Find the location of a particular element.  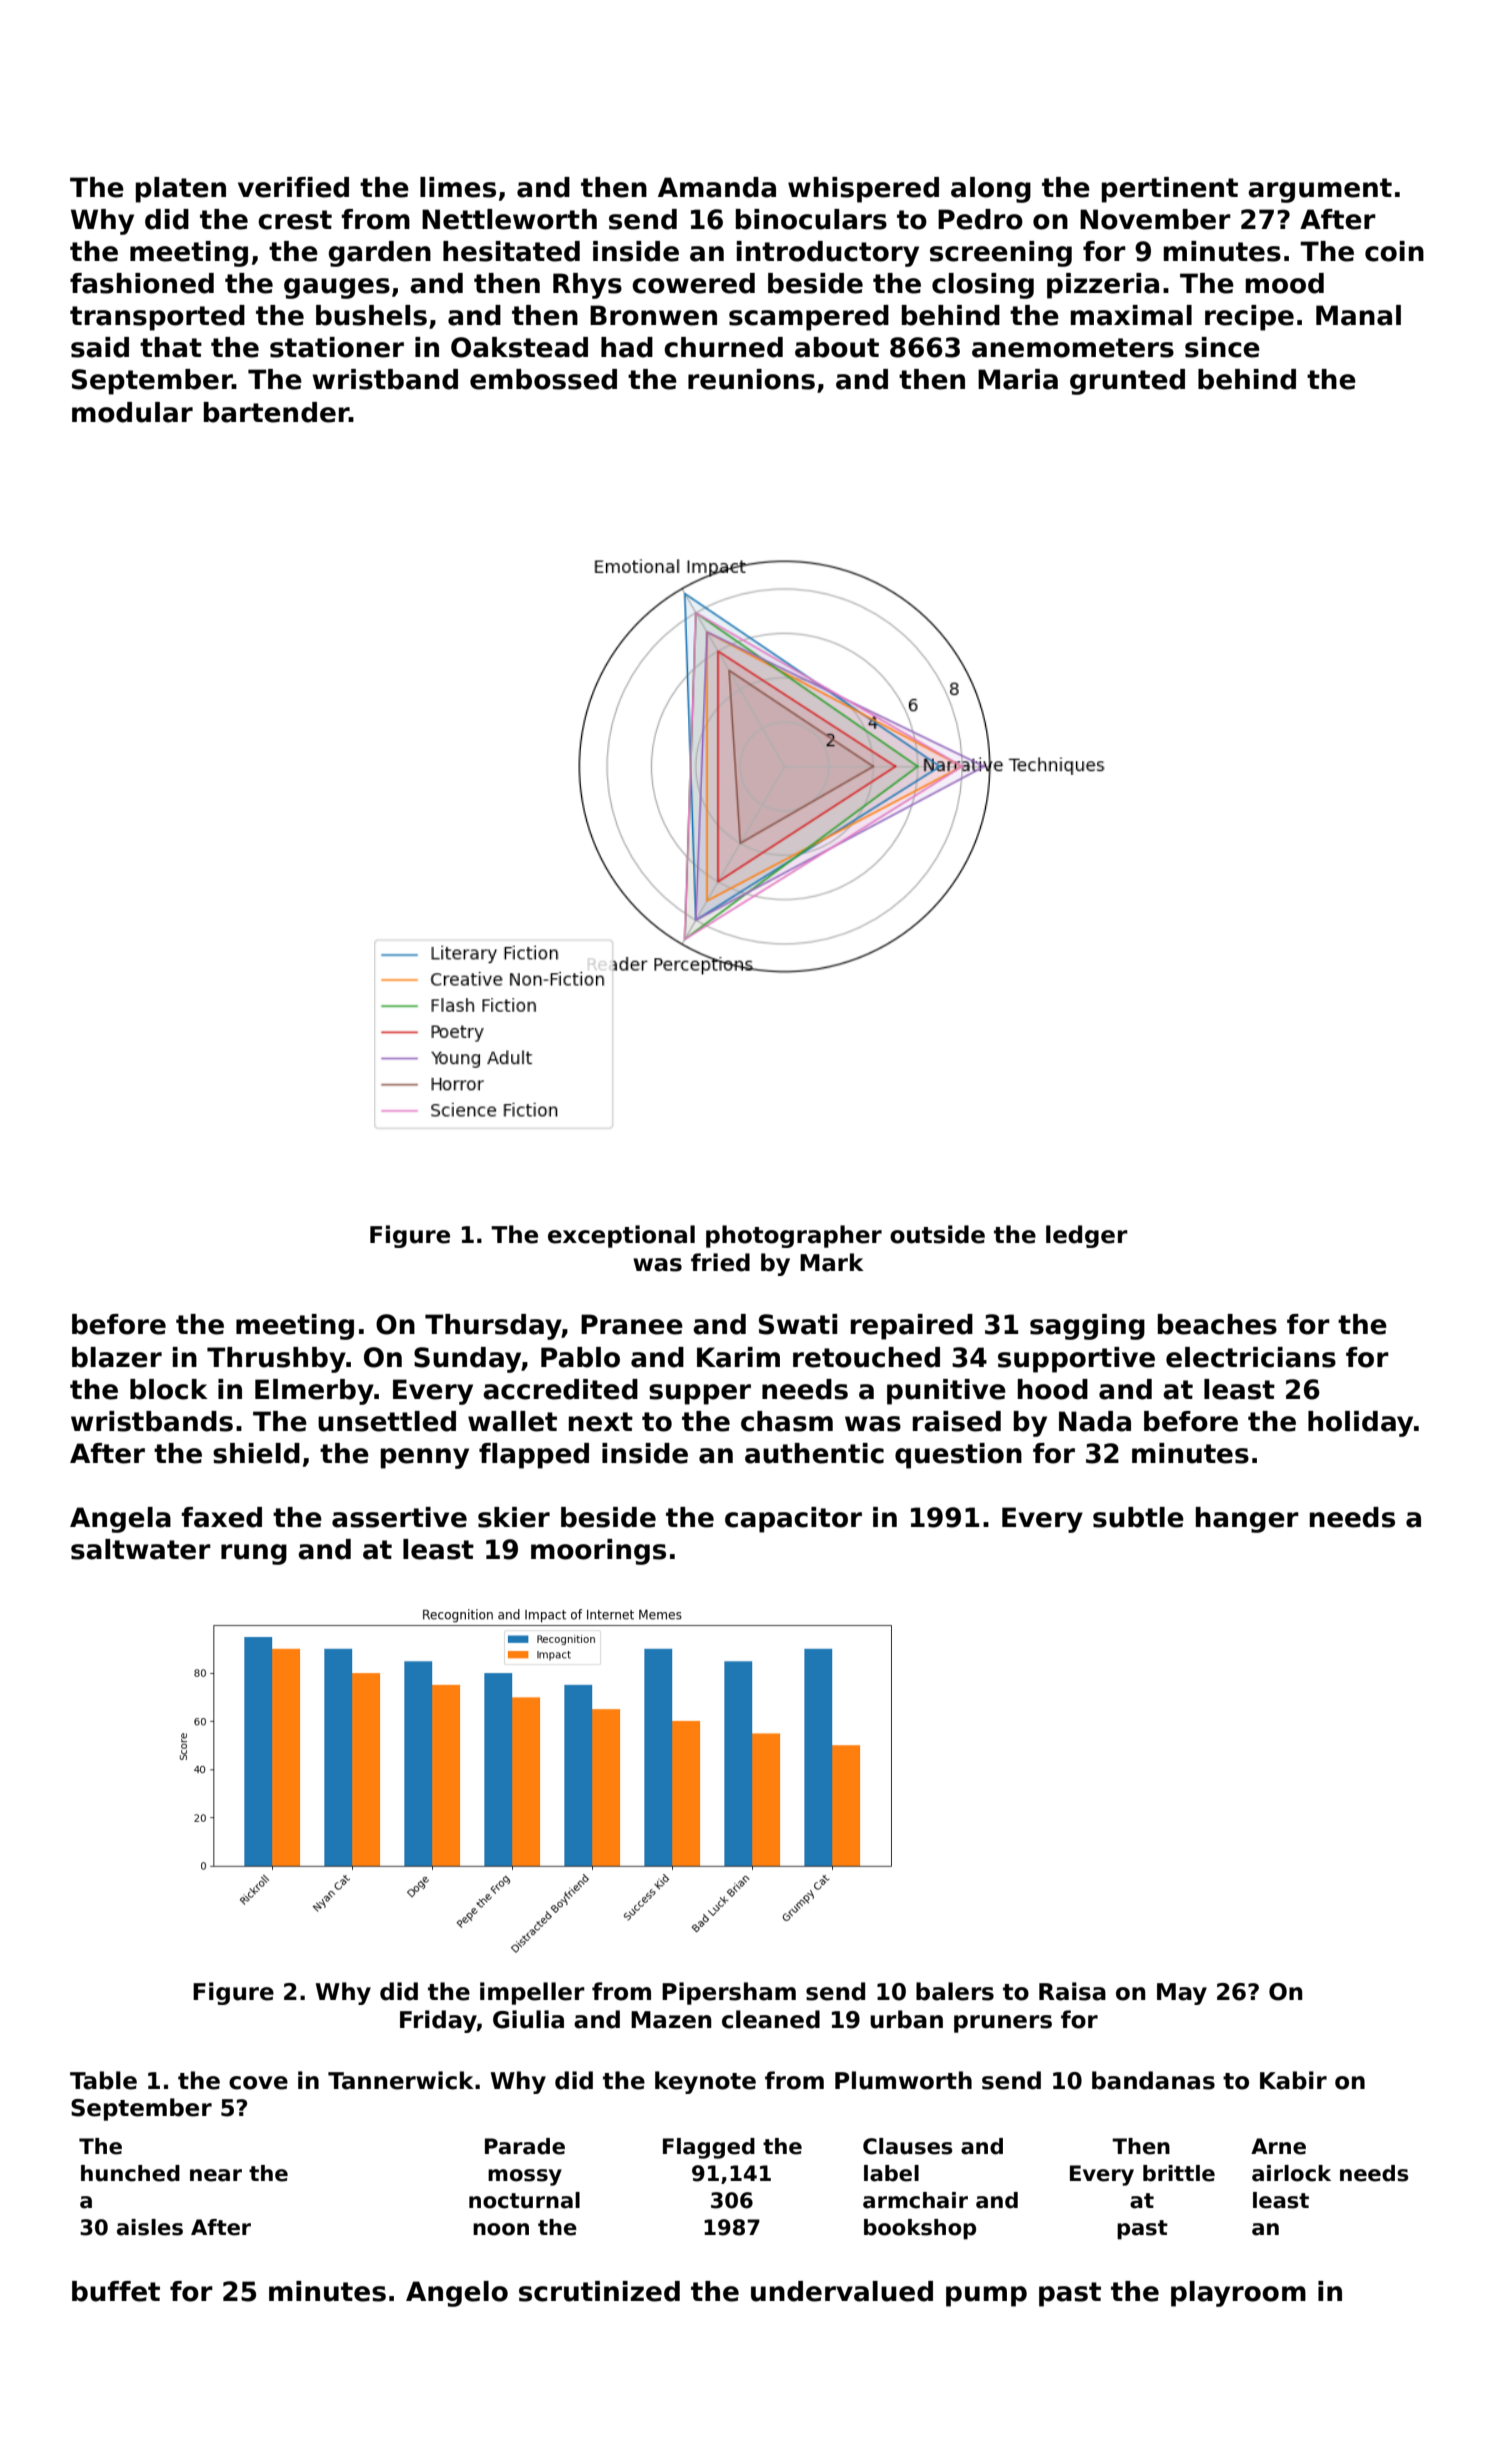

Pedro is located at coordinates (980, 219).
